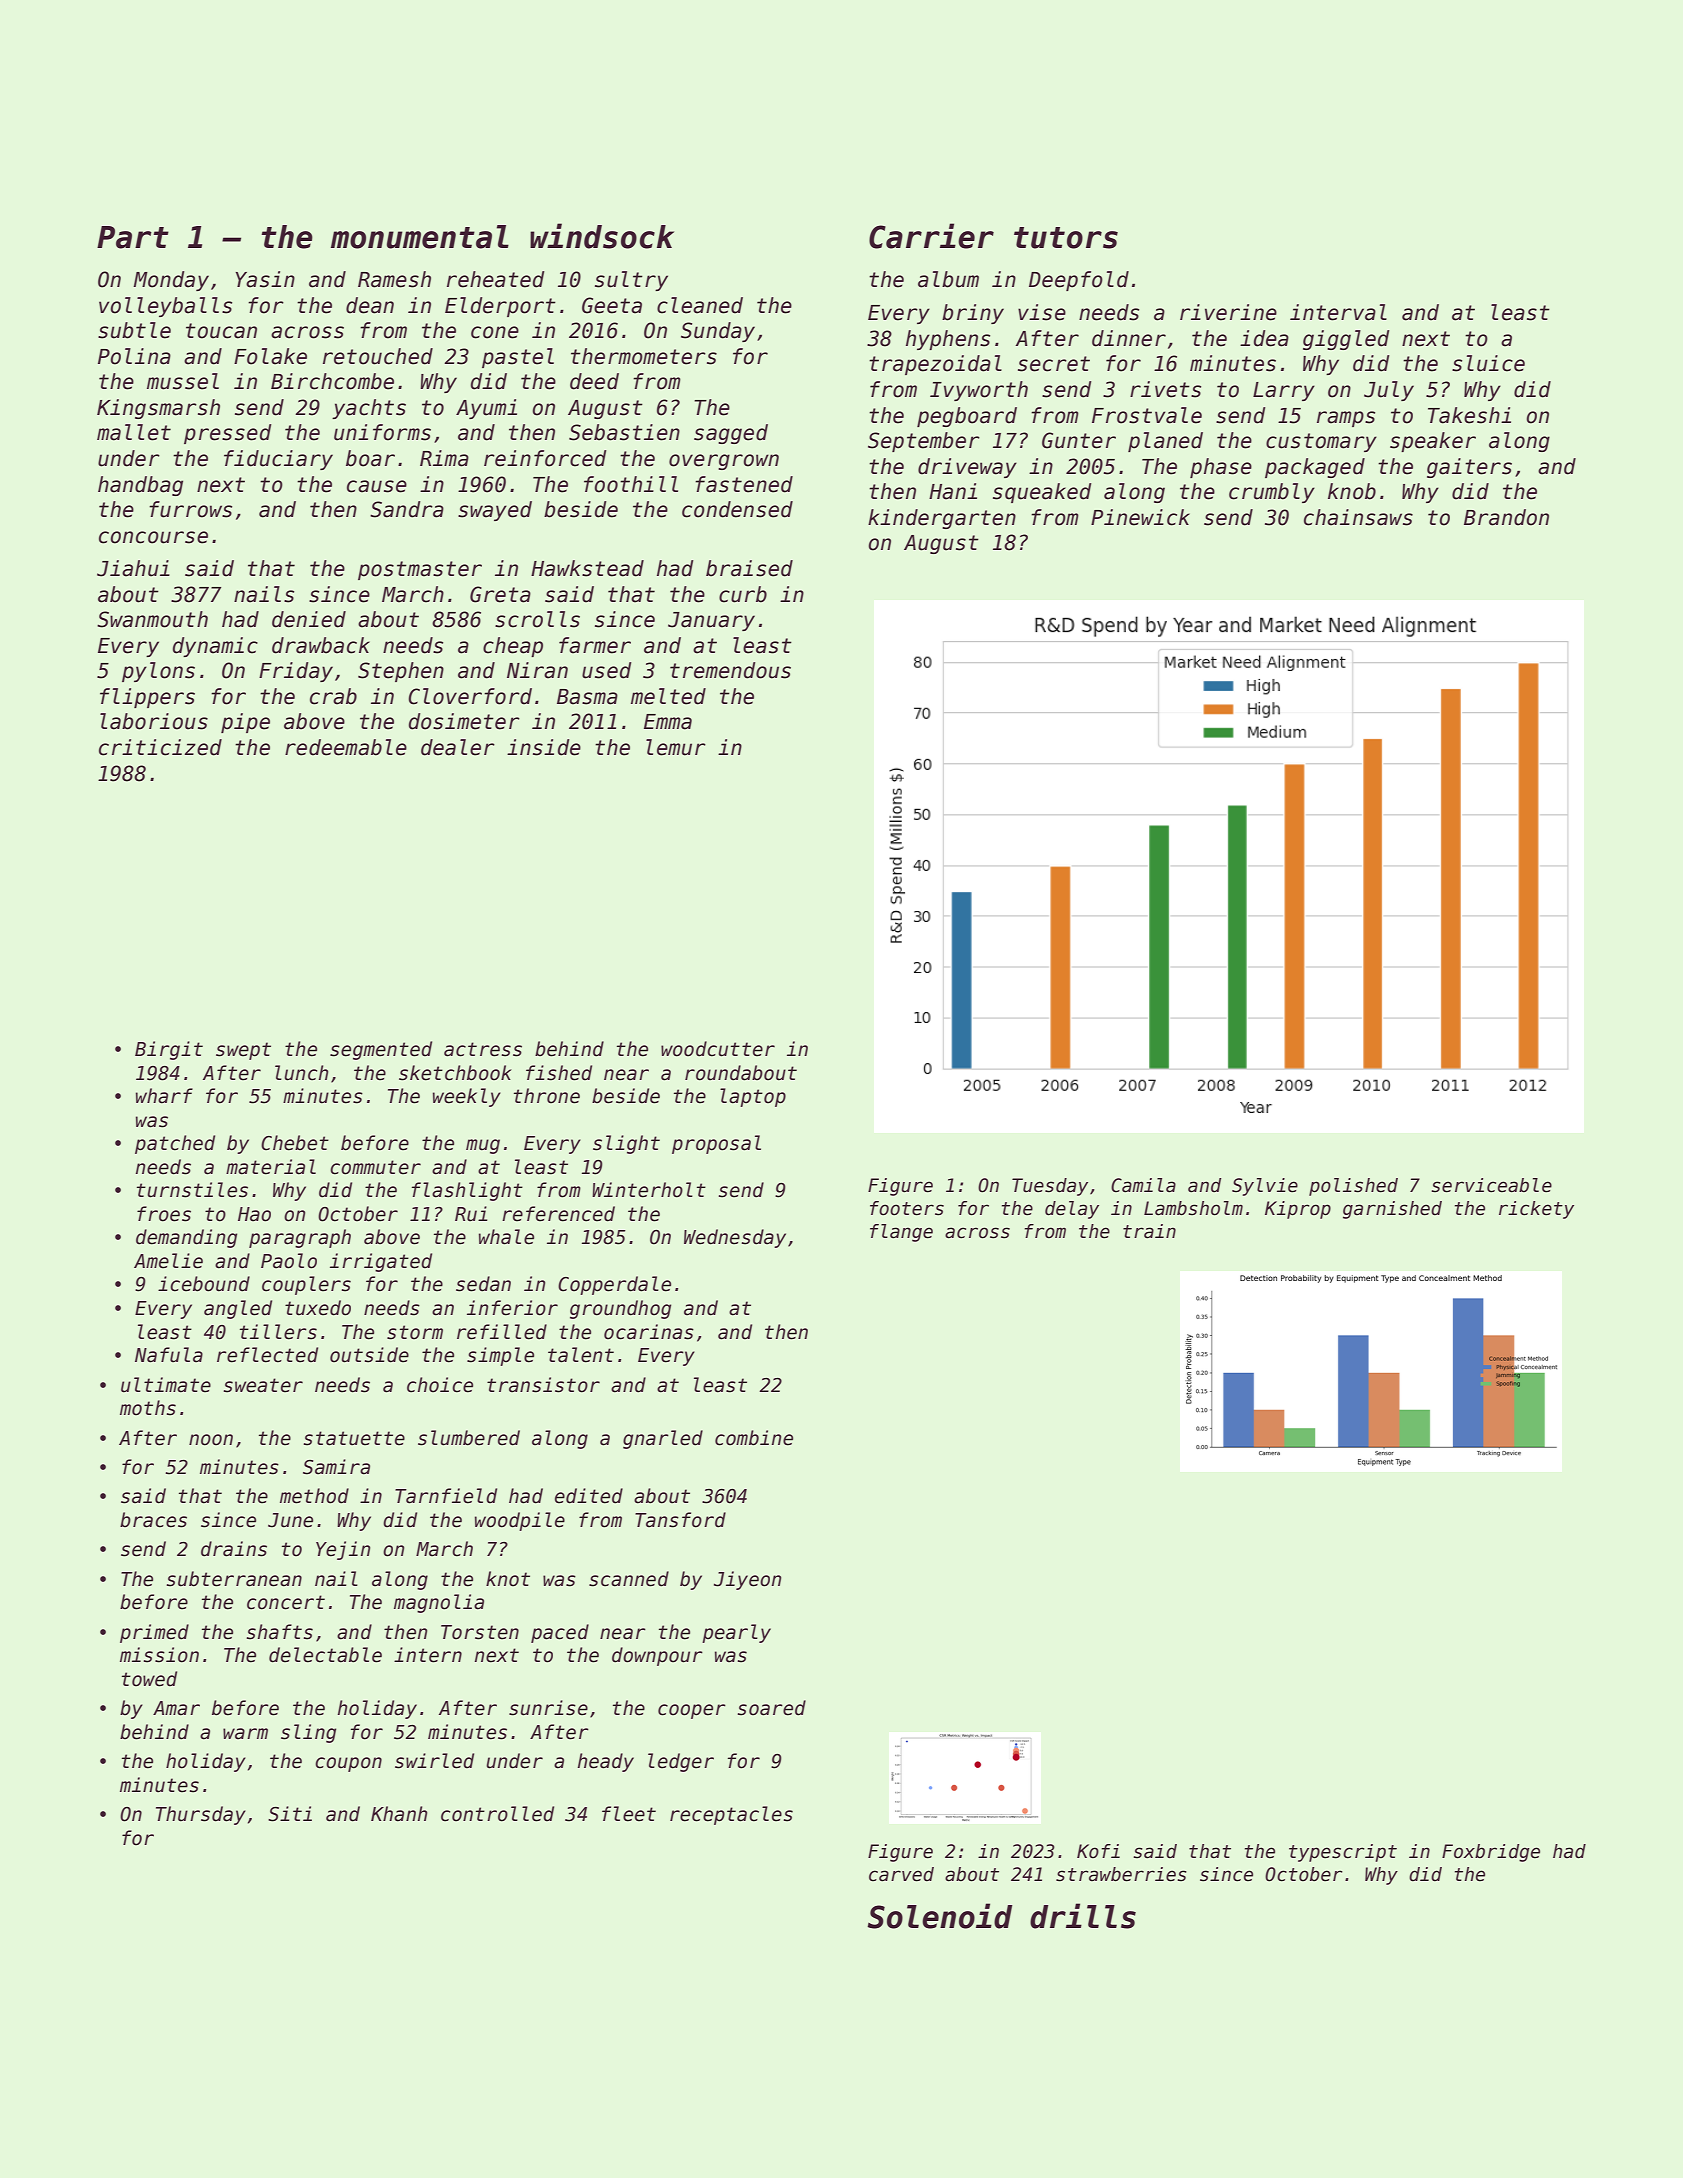 This document has height=2178, width=1683. What do you see at coordinates (676, 747) in the document?
I see `lemur` at bounding box center [676, 747].
